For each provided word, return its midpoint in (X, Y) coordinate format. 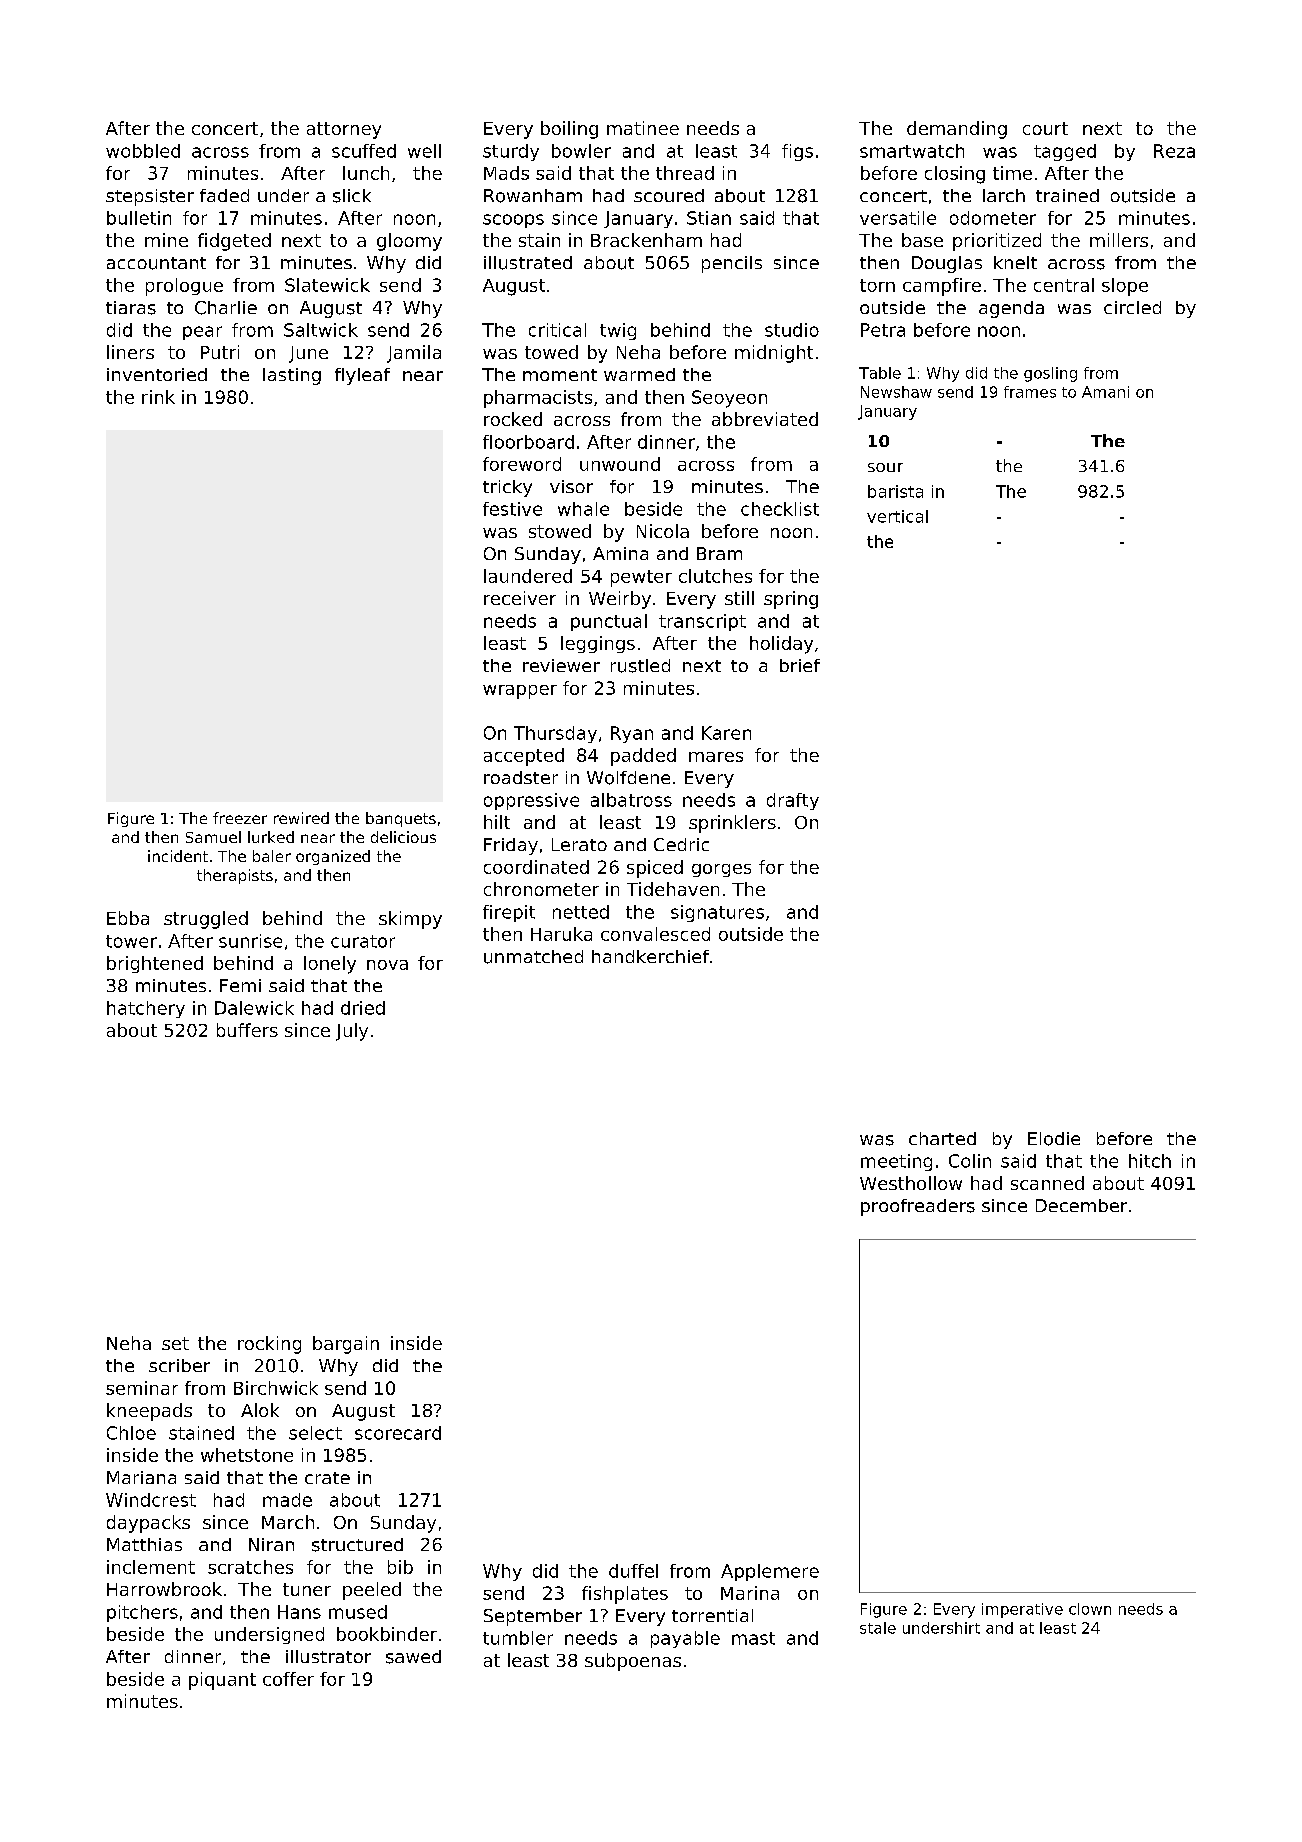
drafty (793, 801)
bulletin (139, 218)
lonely (330, 965)
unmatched (533, 957)
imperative (1022, 1610)
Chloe (131, 1433)
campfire (942, 287)
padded (643, 757)
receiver (520, 598)
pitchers (142, 1613)
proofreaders (918, 1207)
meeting (896, 1162)
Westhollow (911, 1183)
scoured (669, 195)
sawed (413, 1657)
